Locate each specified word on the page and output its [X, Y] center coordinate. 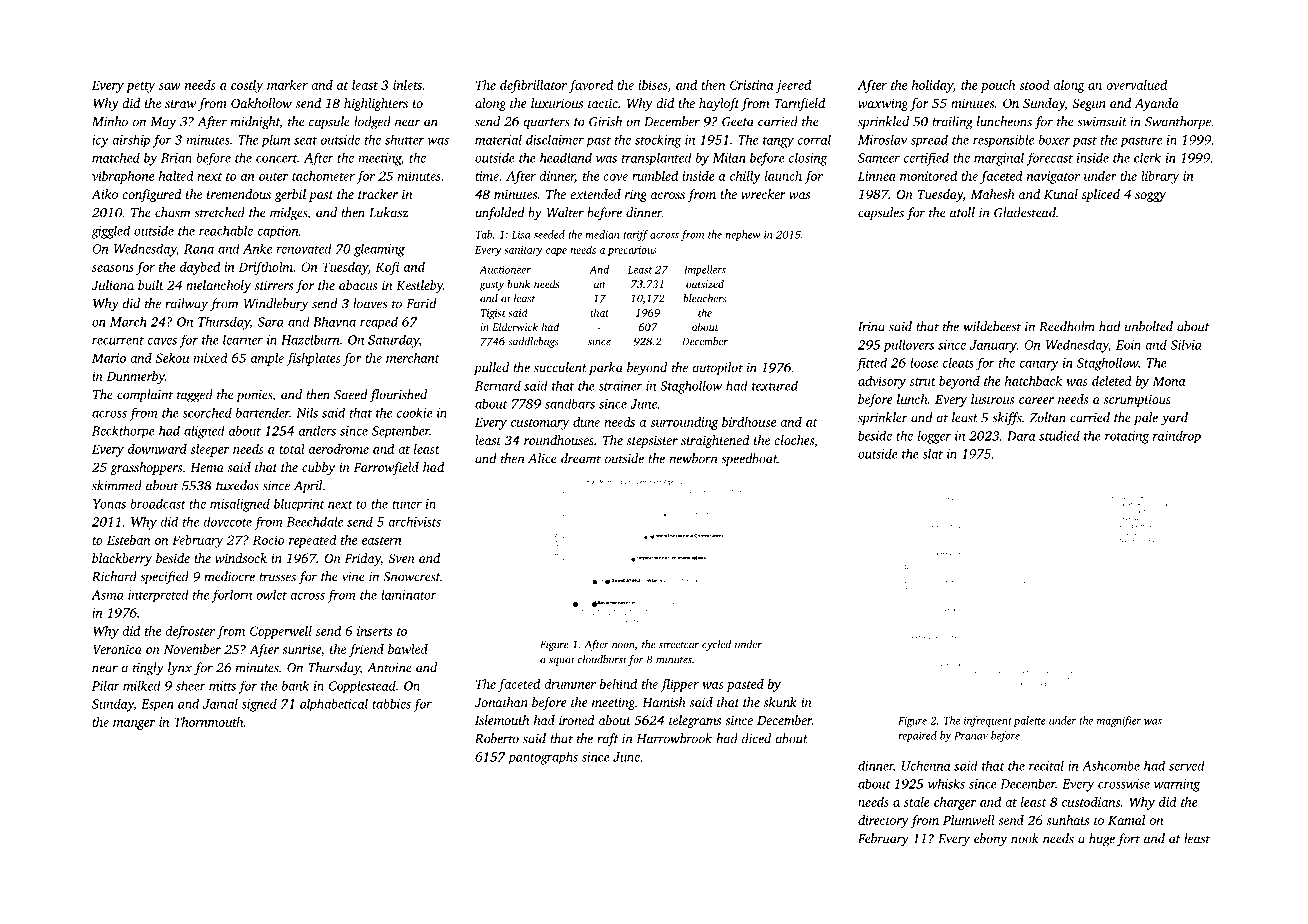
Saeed [351, 394]
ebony [990, 840]
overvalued [1136, 85]
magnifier [1119, 721]
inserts [374, 631]
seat [305, 141]
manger [134, 725]
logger [934, 437]
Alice [542, 458]
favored [591, 86]
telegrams [695, 721]
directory [883, 821]
